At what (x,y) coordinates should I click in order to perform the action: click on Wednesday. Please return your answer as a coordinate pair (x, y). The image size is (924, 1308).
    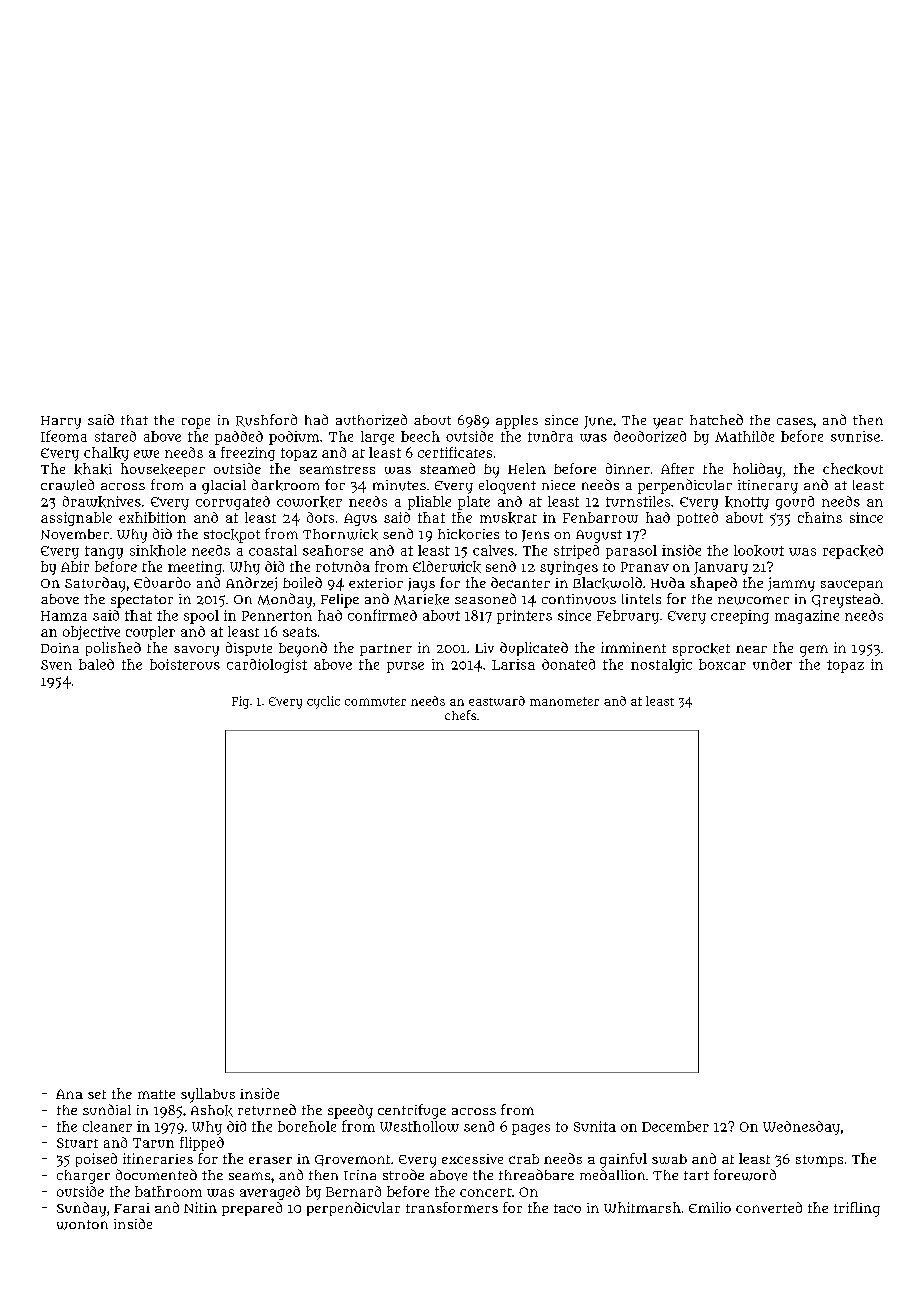
    Looking at the image, I should click on (801, 1128).
